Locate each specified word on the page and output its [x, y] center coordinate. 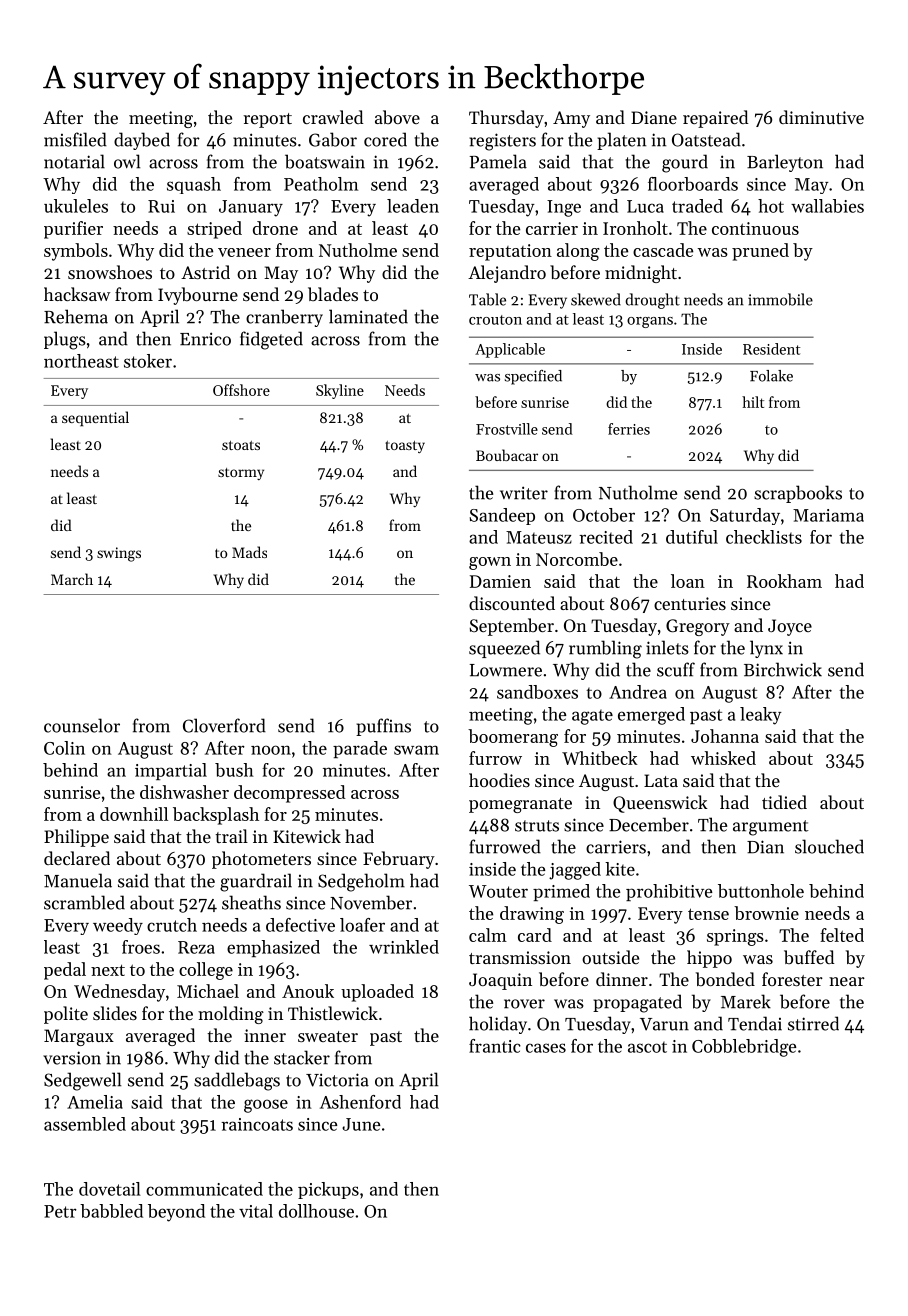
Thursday [506, 119]
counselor [82, 725]
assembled [85, 1124]
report [267, 120]
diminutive [821, 117]
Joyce [790, 627]
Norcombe [577, 559]
